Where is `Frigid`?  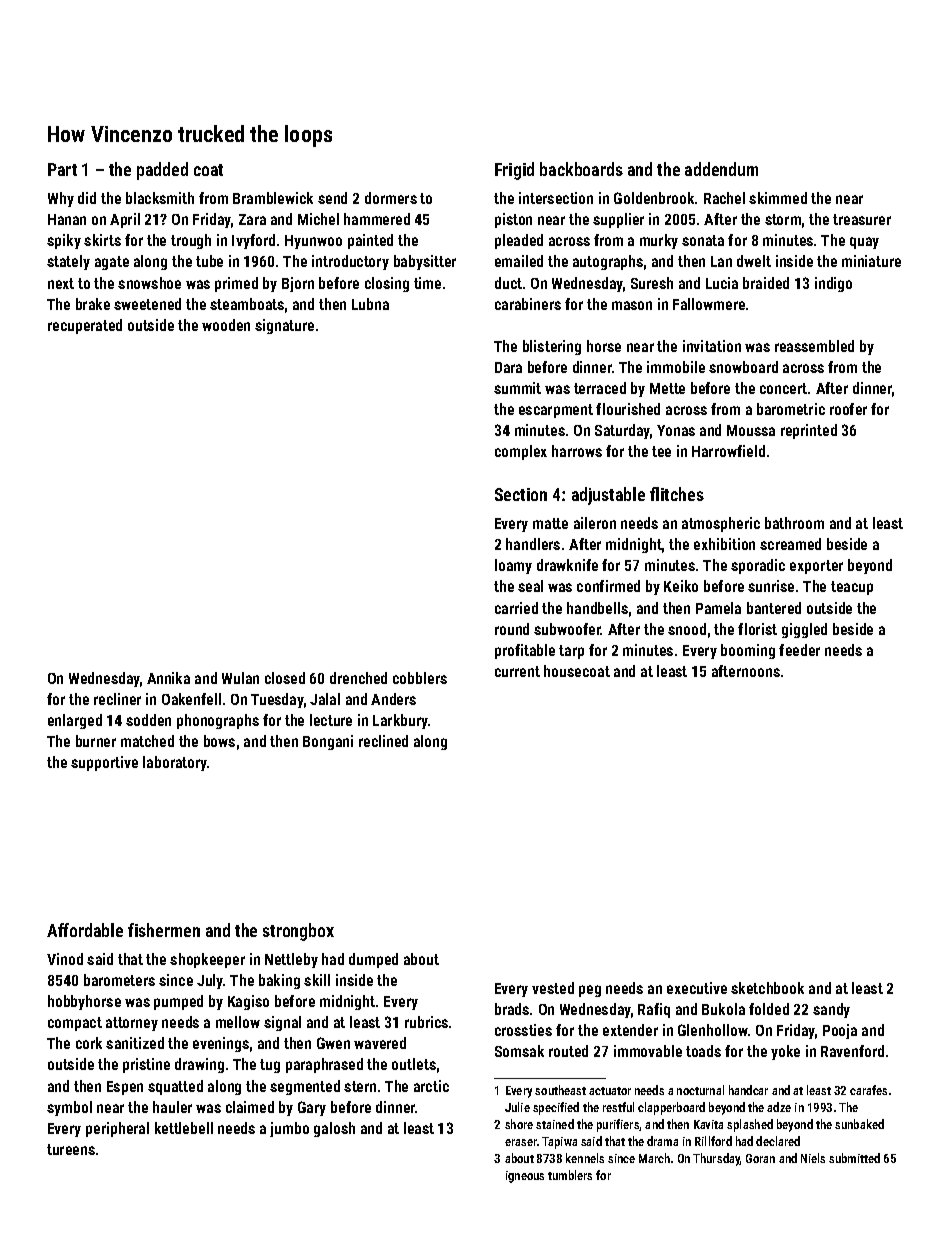 Frigid is located at coordinates (514, 171).
